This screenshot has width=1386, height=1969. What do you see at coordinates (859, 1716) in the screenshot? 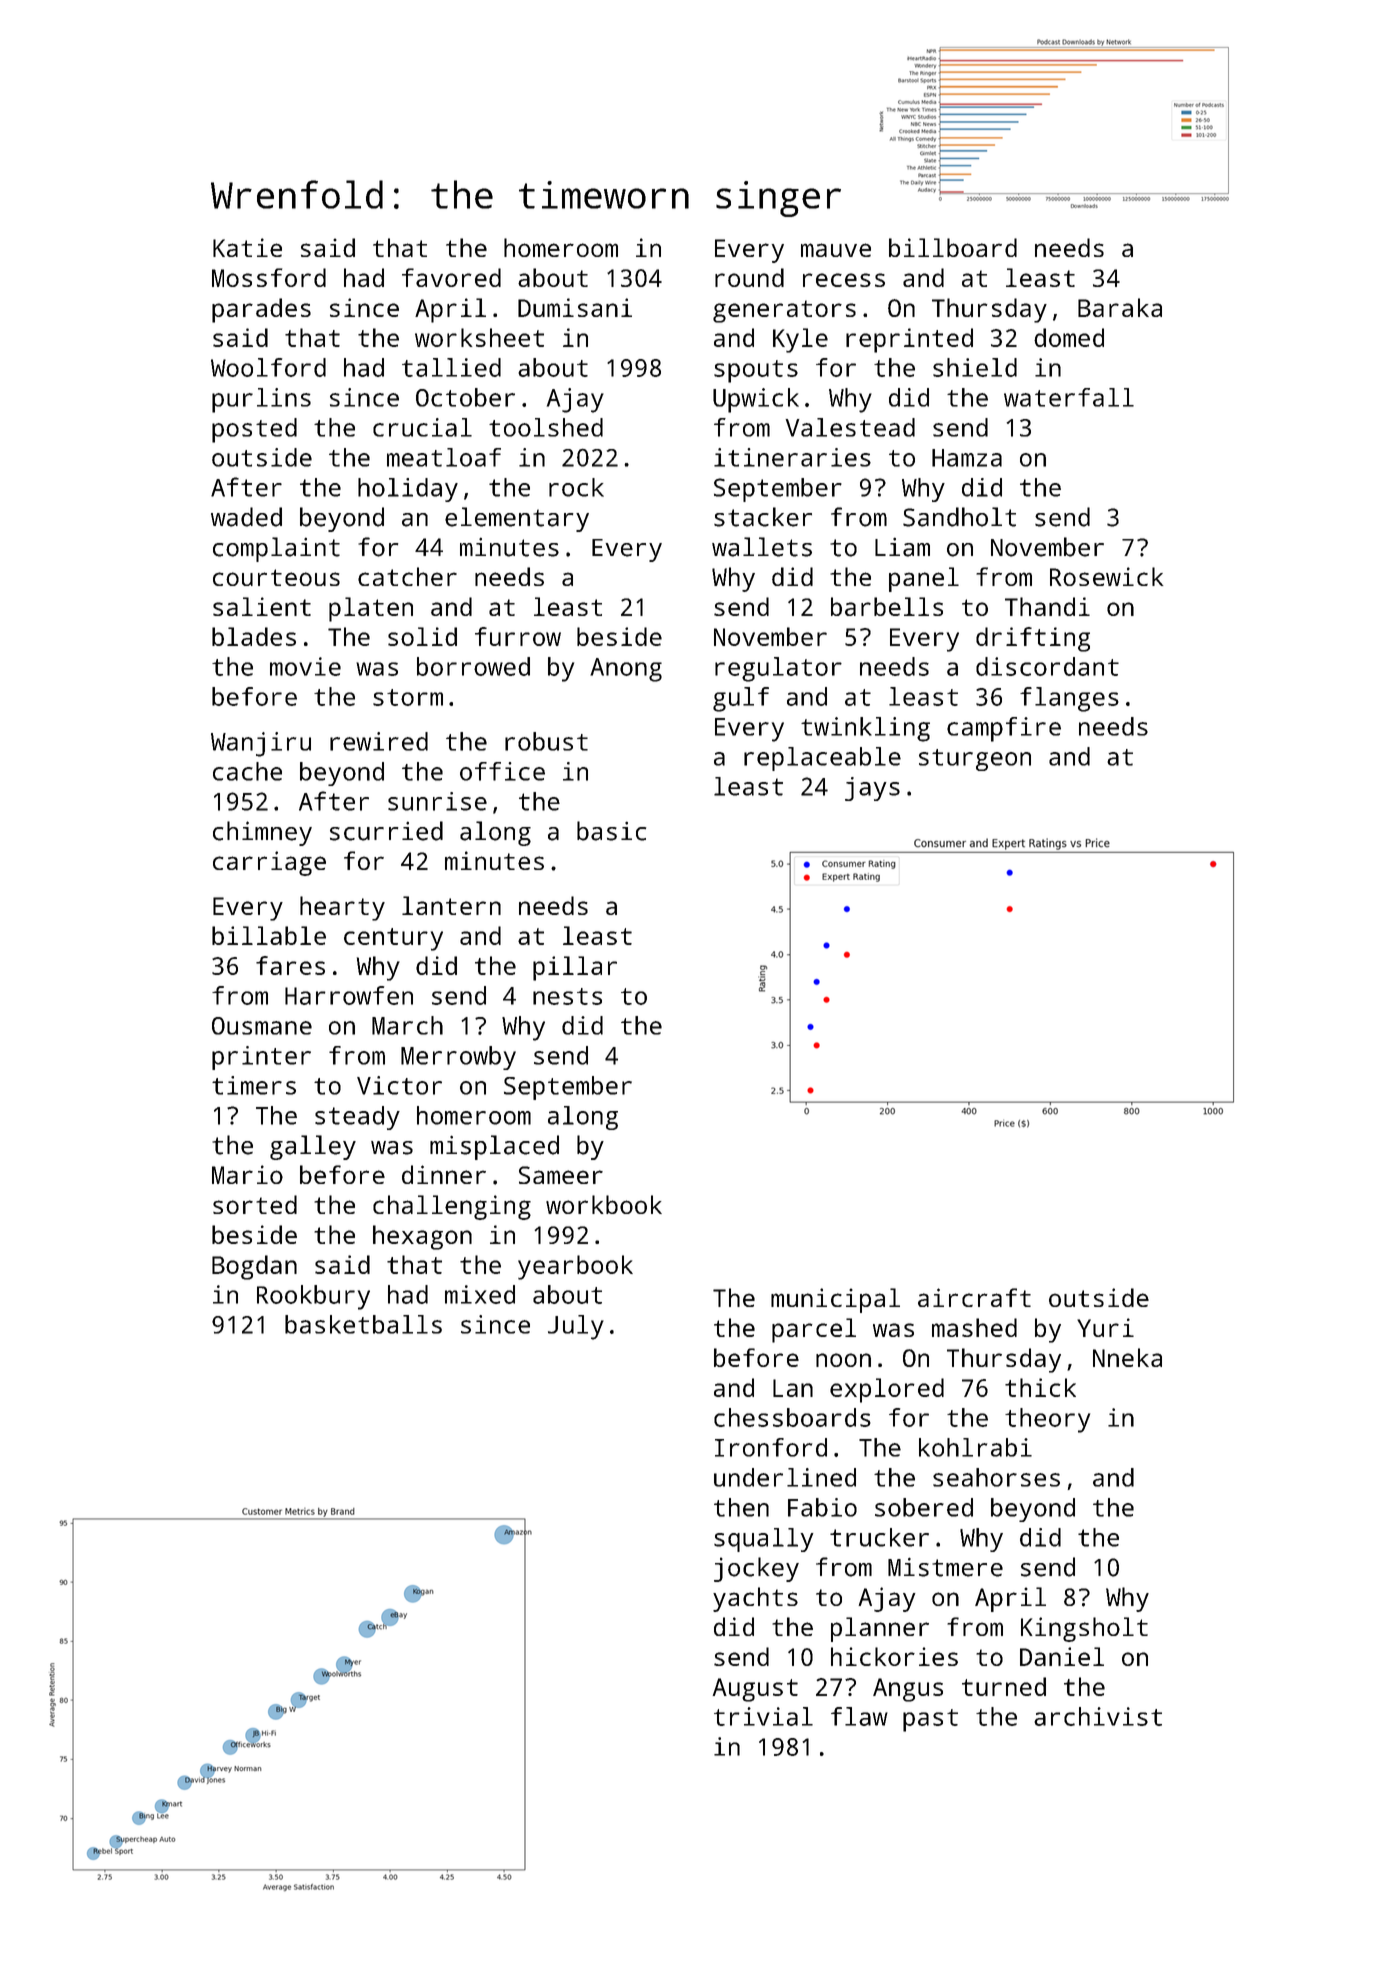
I see `flaw` at bounding box center [859, 1716].
